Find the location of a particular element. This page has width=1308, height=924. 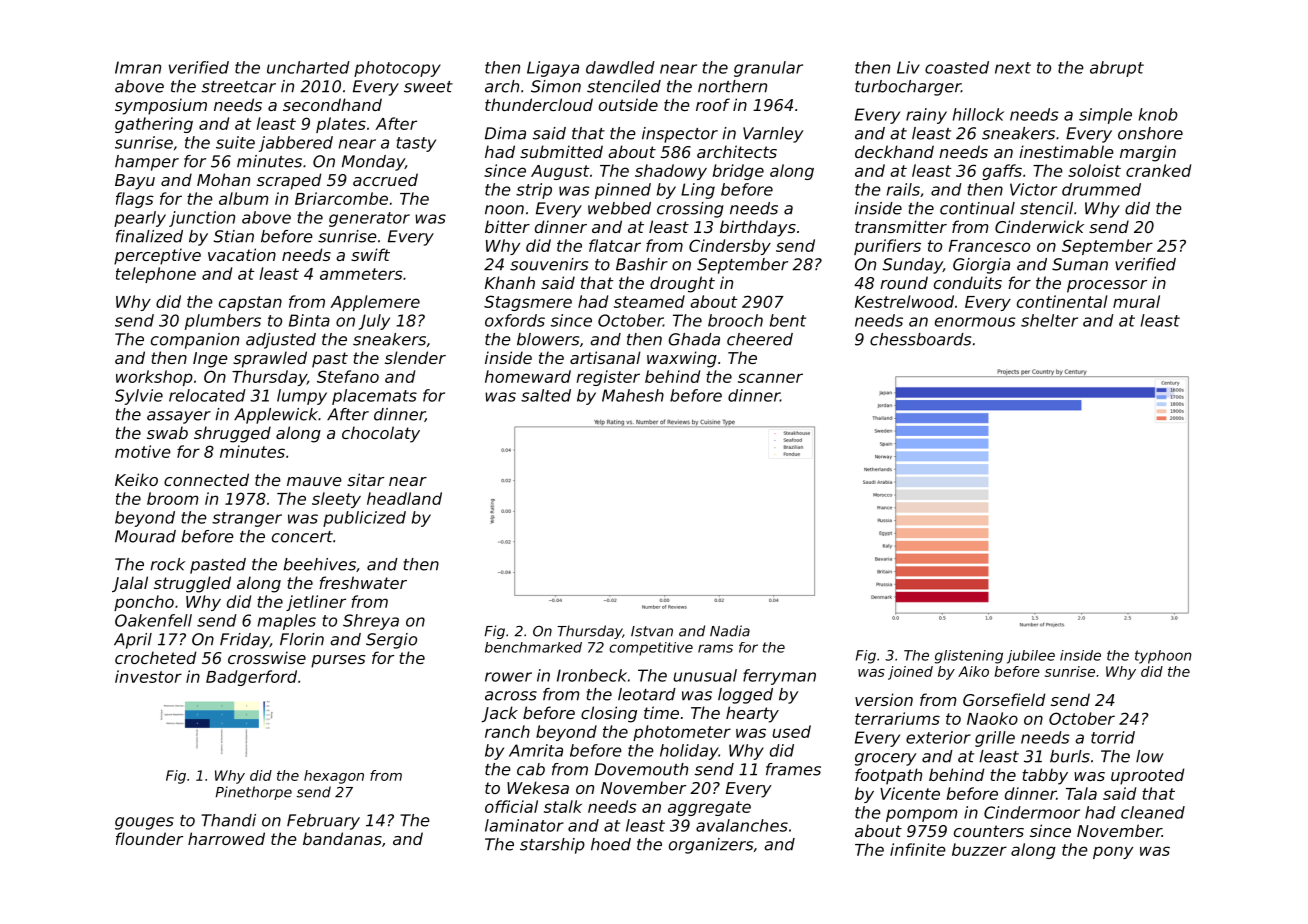

rams is located at coordinates (715, 648).
